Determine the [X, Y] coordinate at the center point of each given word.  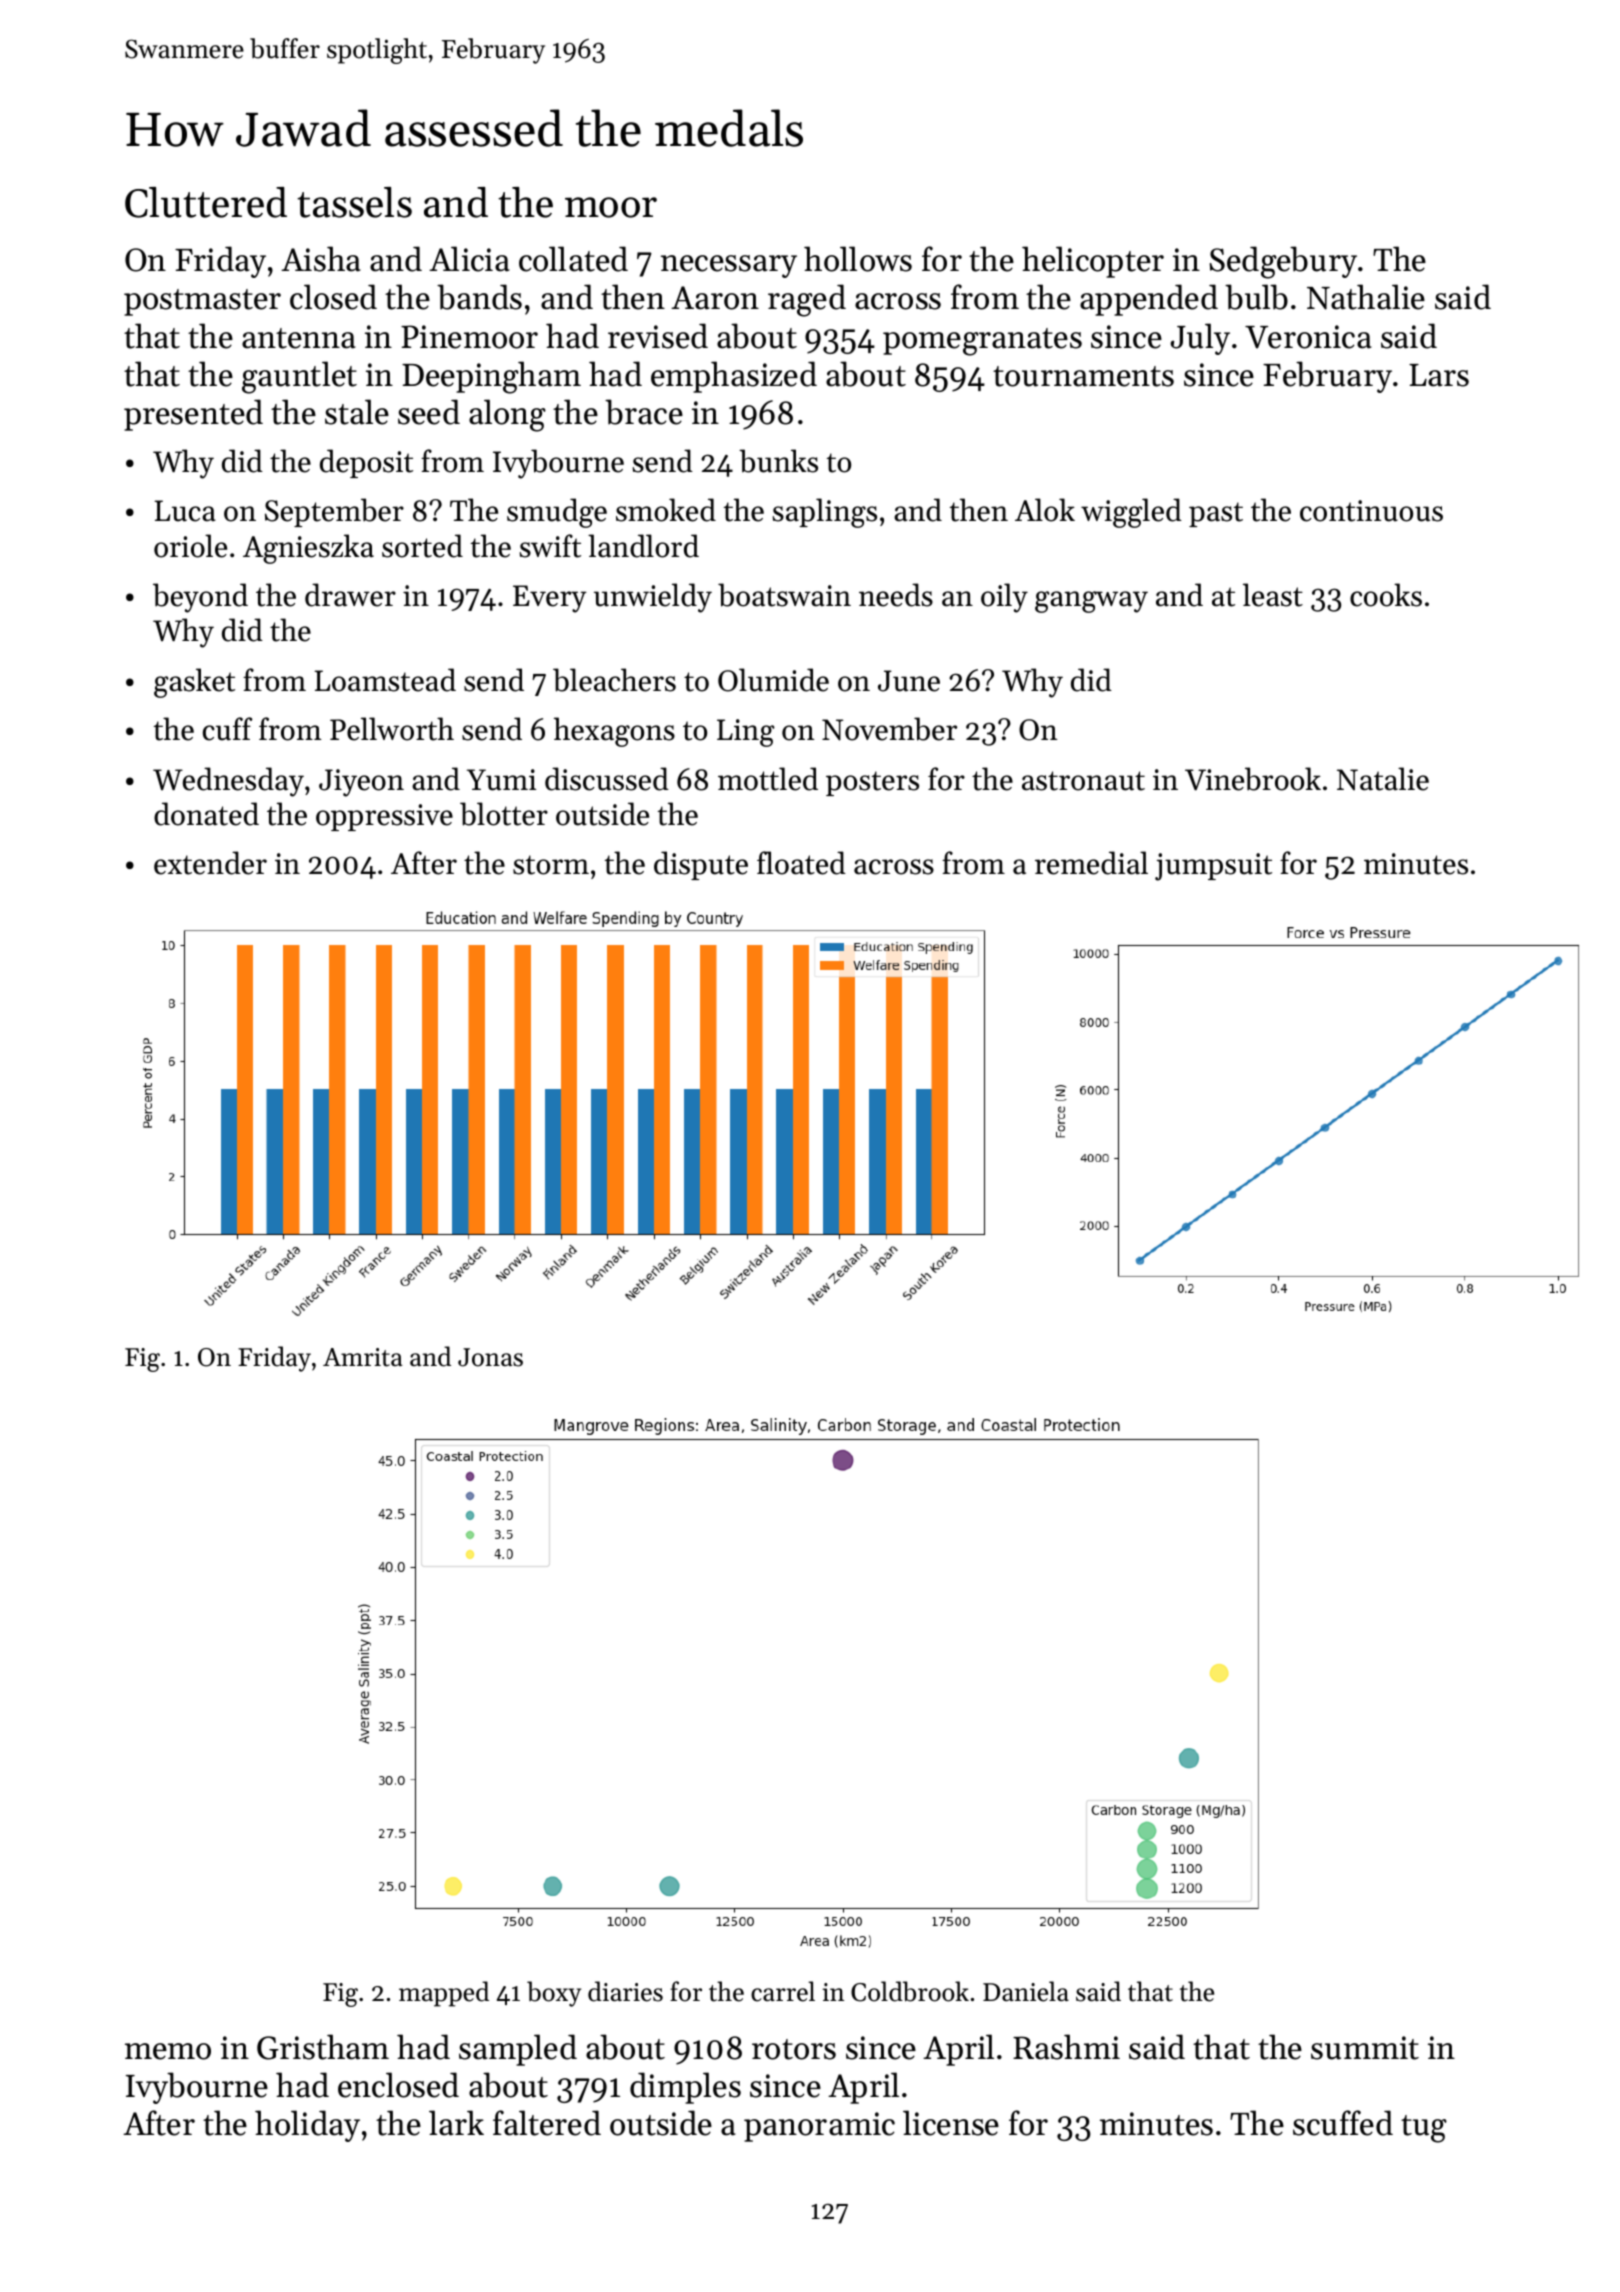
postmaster [202, 302]
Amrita [363, 1357]
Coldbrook [910, 1991]
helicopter [1093, 262]
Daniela [1026, 1991]
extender [210, 863]
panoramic [819, 2127]
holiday [307, 2126]
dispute [701, 865]
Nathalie [1366, 297]
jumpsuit [1213, 867]
